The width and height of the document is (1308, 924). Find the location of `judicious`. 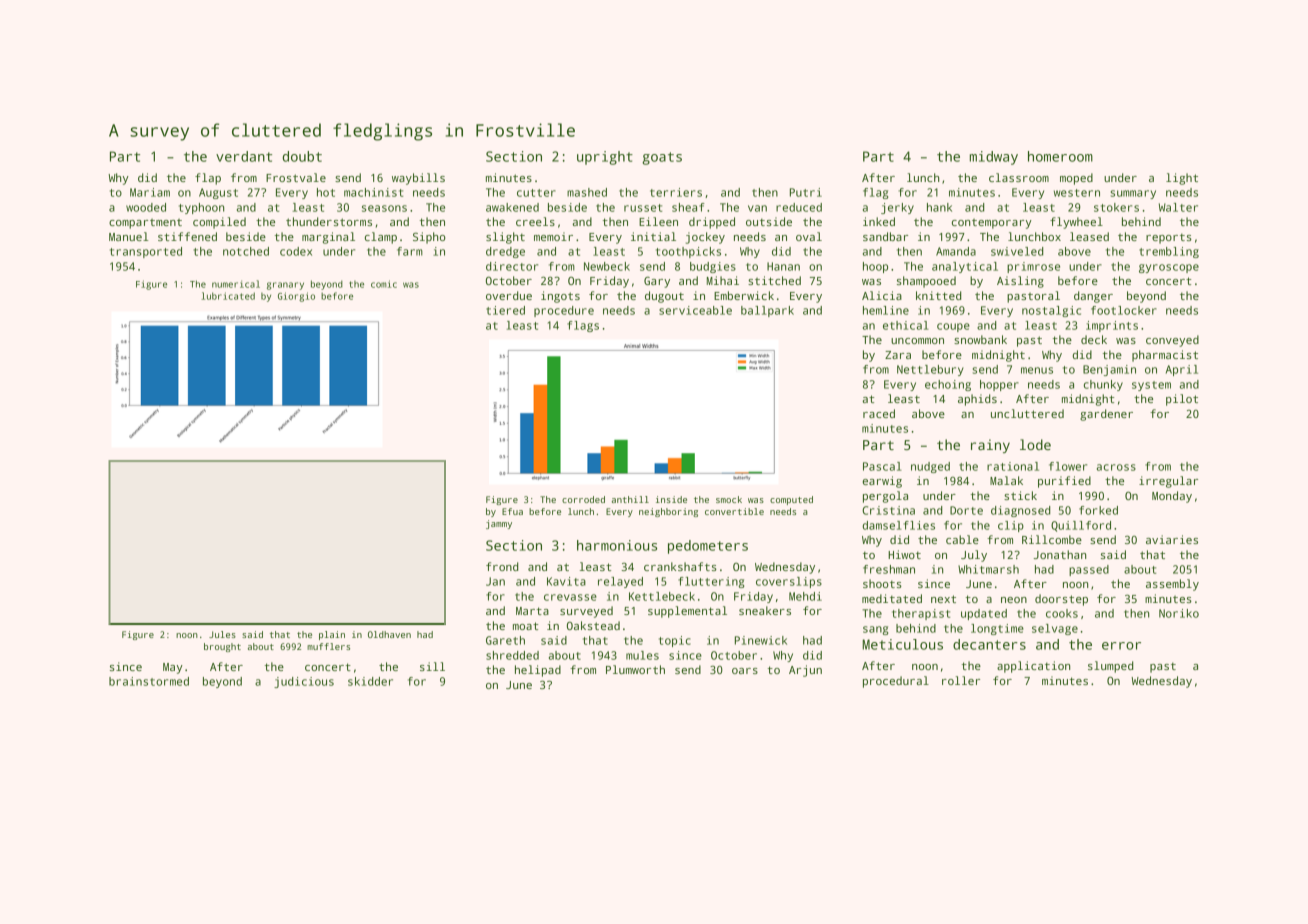

judicious is located at coordinates (304, 682).
